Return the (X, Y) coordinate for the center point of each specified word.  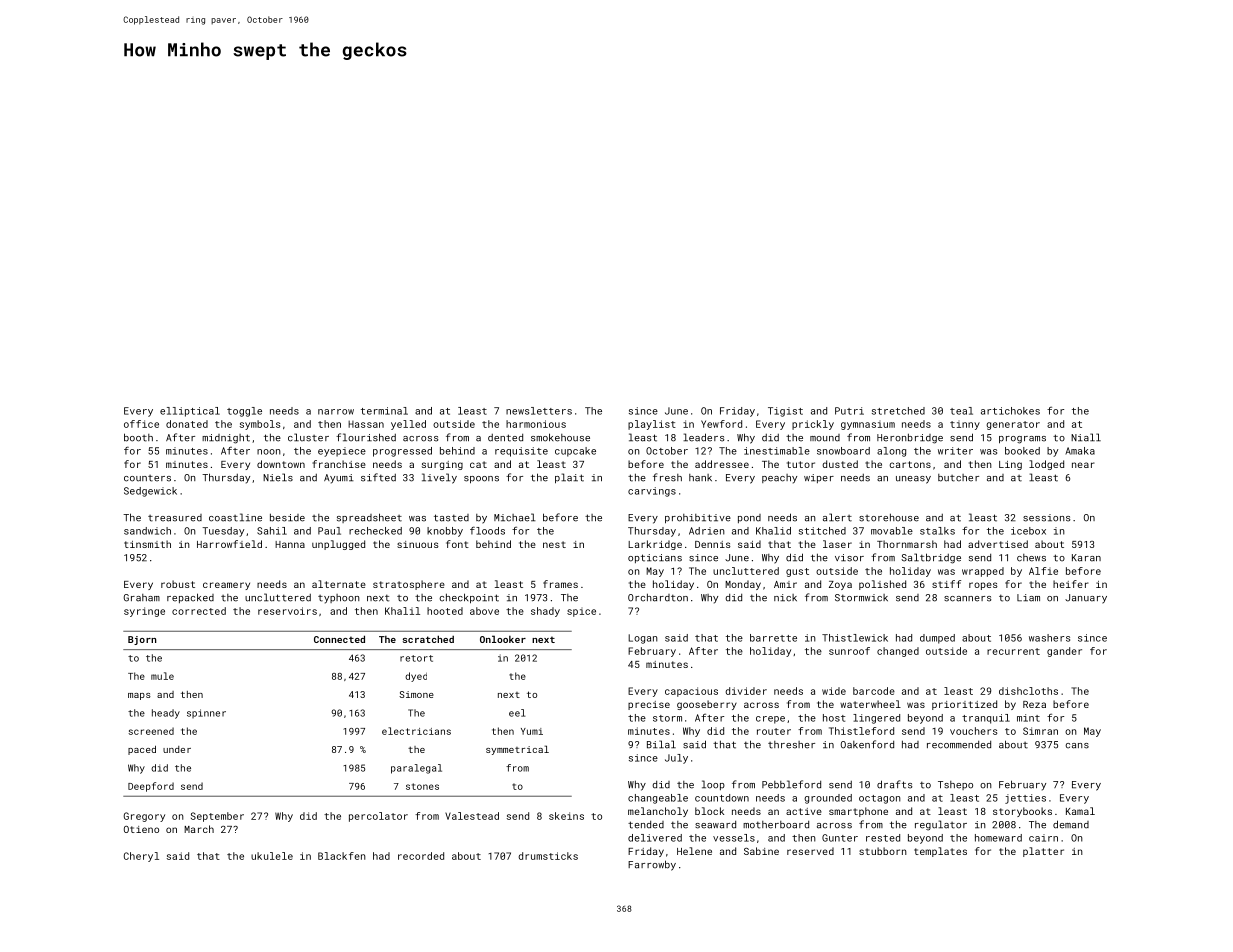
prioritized (964, 705)
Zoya (840, 585)
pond (749, 518)
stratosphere (409, 585)
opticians (655, 558)
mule (162, 676)
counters (147, 478)
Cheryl (141, 857)
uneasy (913, 480)
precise (649, 705)
